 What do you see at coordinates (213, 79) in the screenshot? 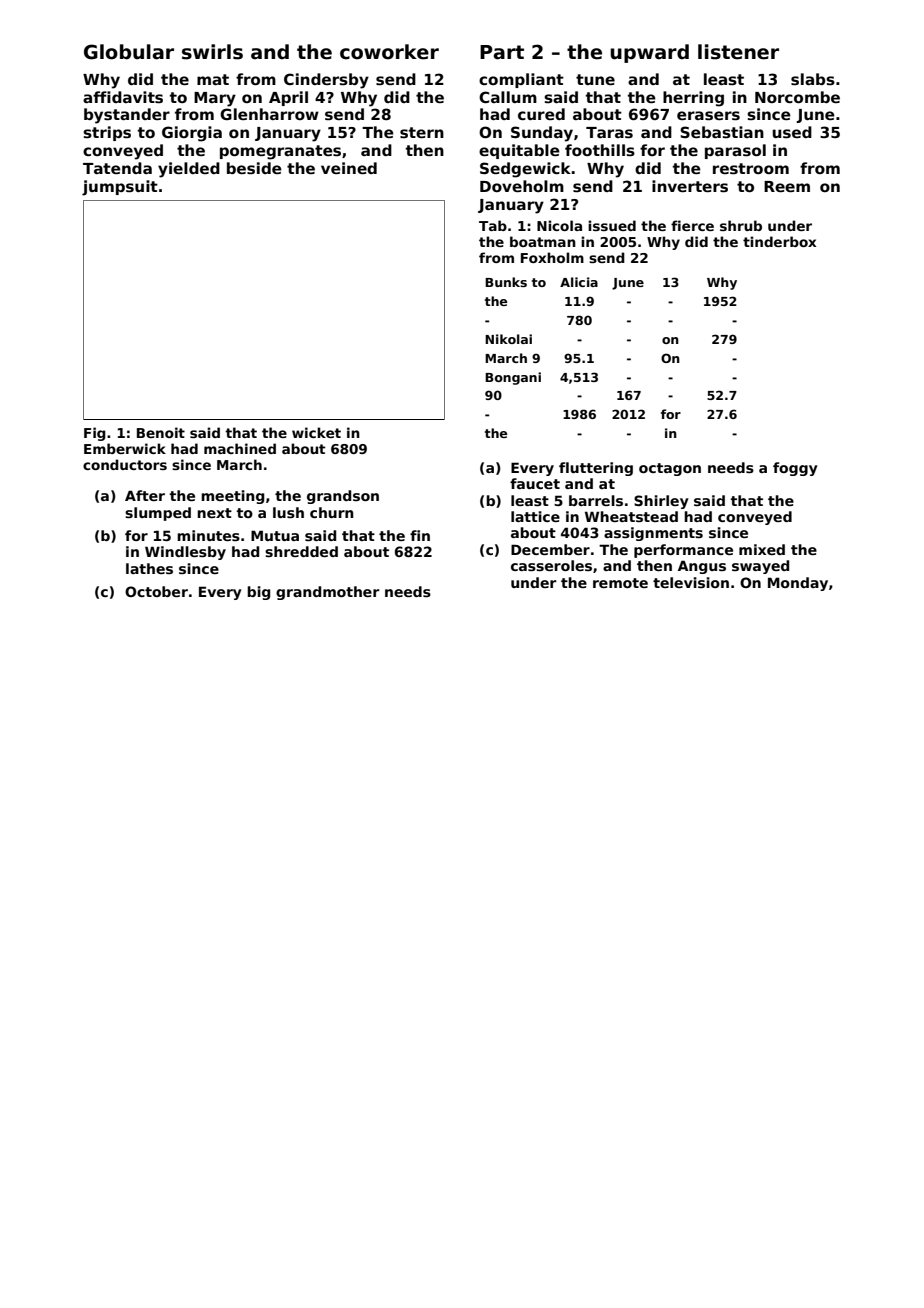
I see `mat` at bounding box center [213, 79].
